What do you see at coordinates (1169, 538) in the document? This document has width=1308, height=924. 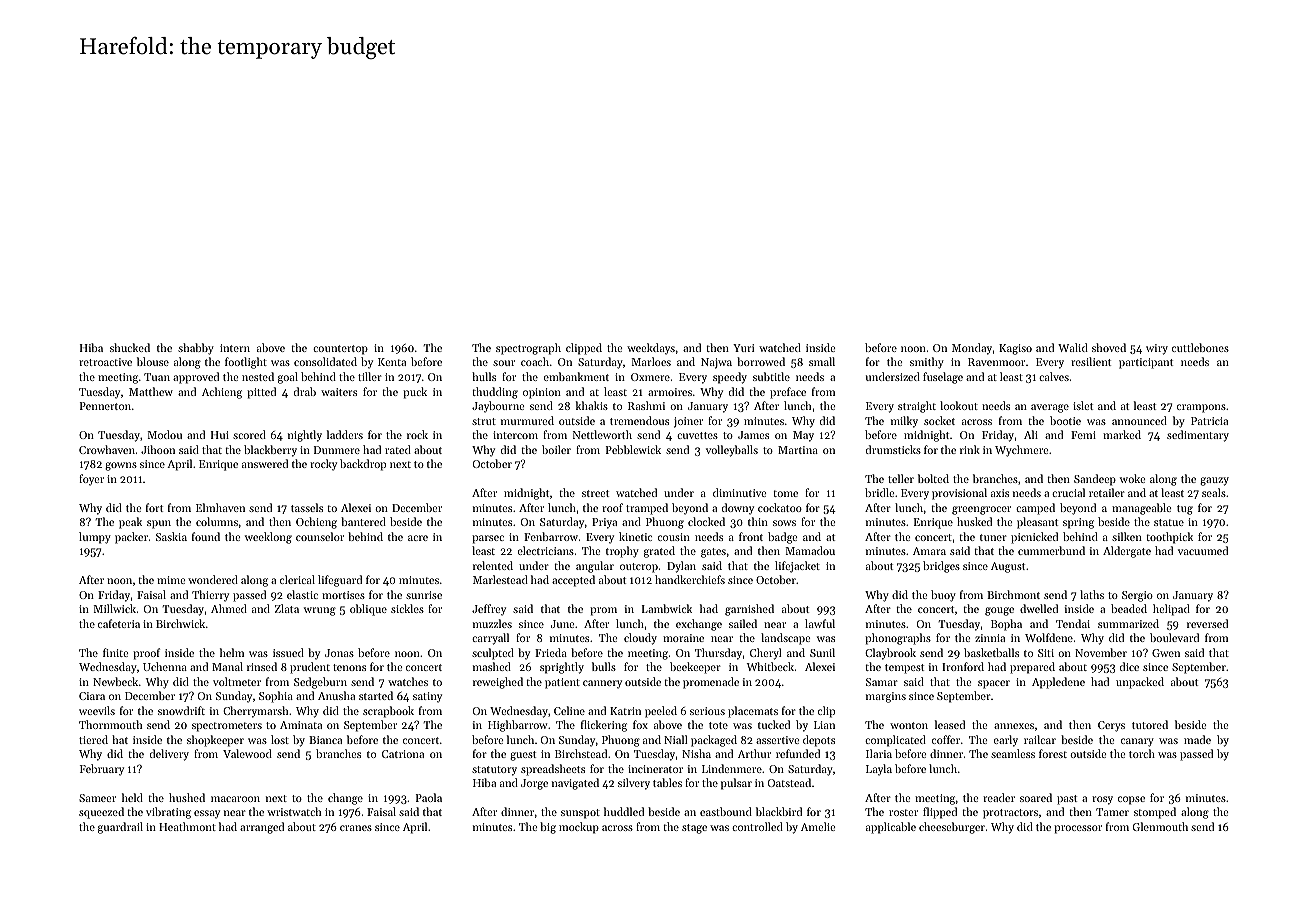 I see `toothpick` at bounding box center [1169, 538].
